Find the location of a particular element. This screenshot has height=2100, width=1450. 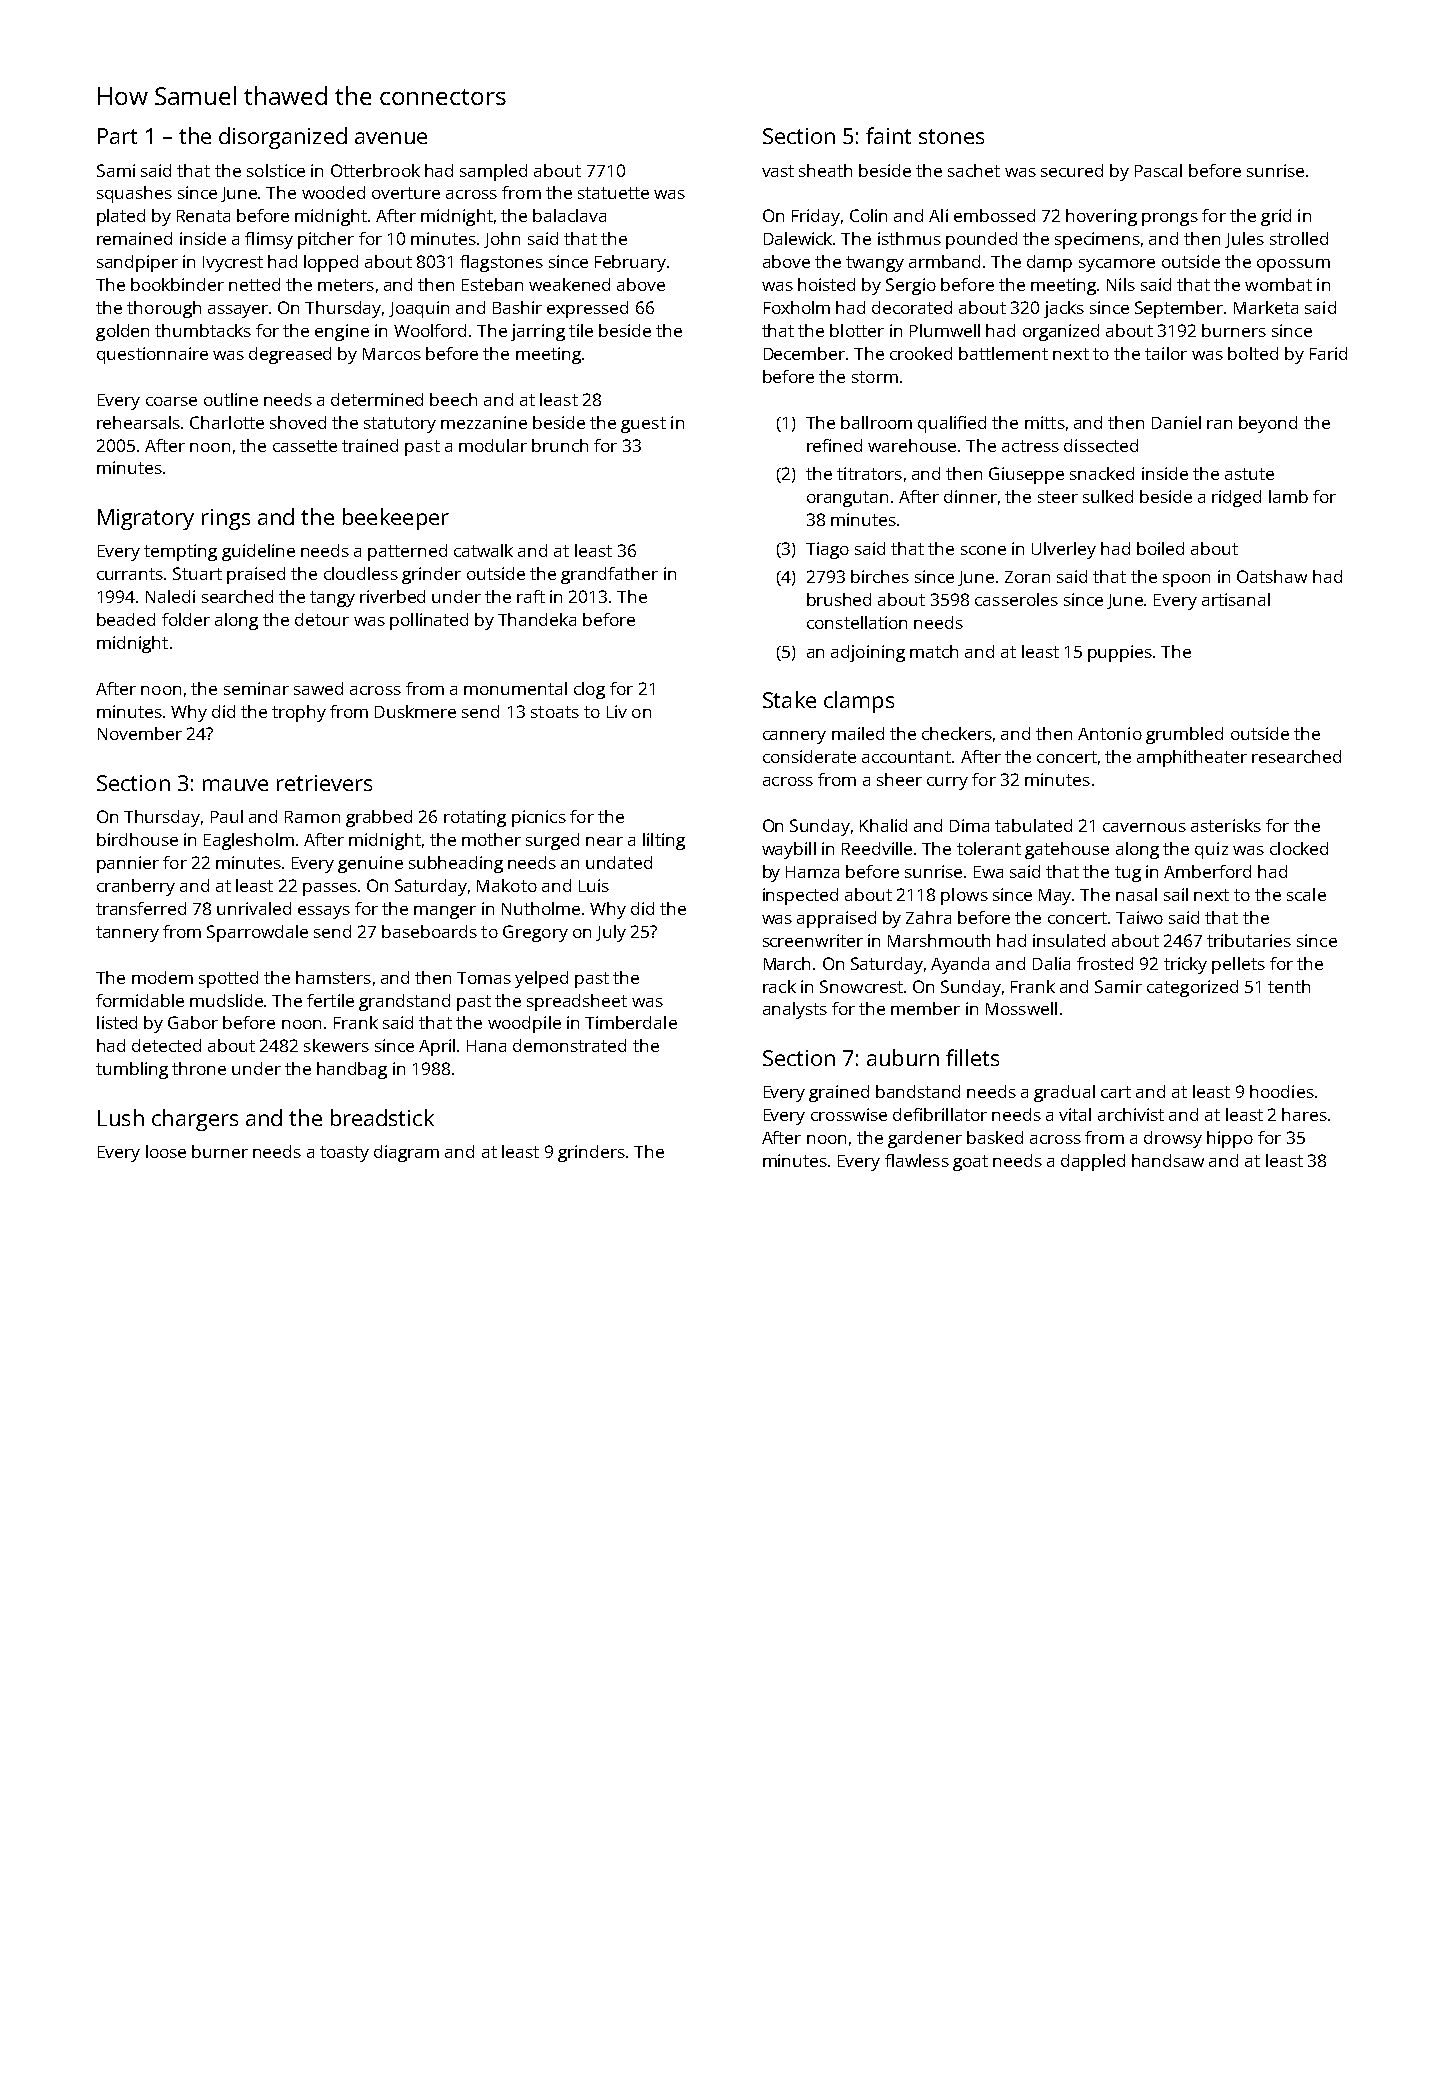

analysts is located at coordinates (795, 1010).
